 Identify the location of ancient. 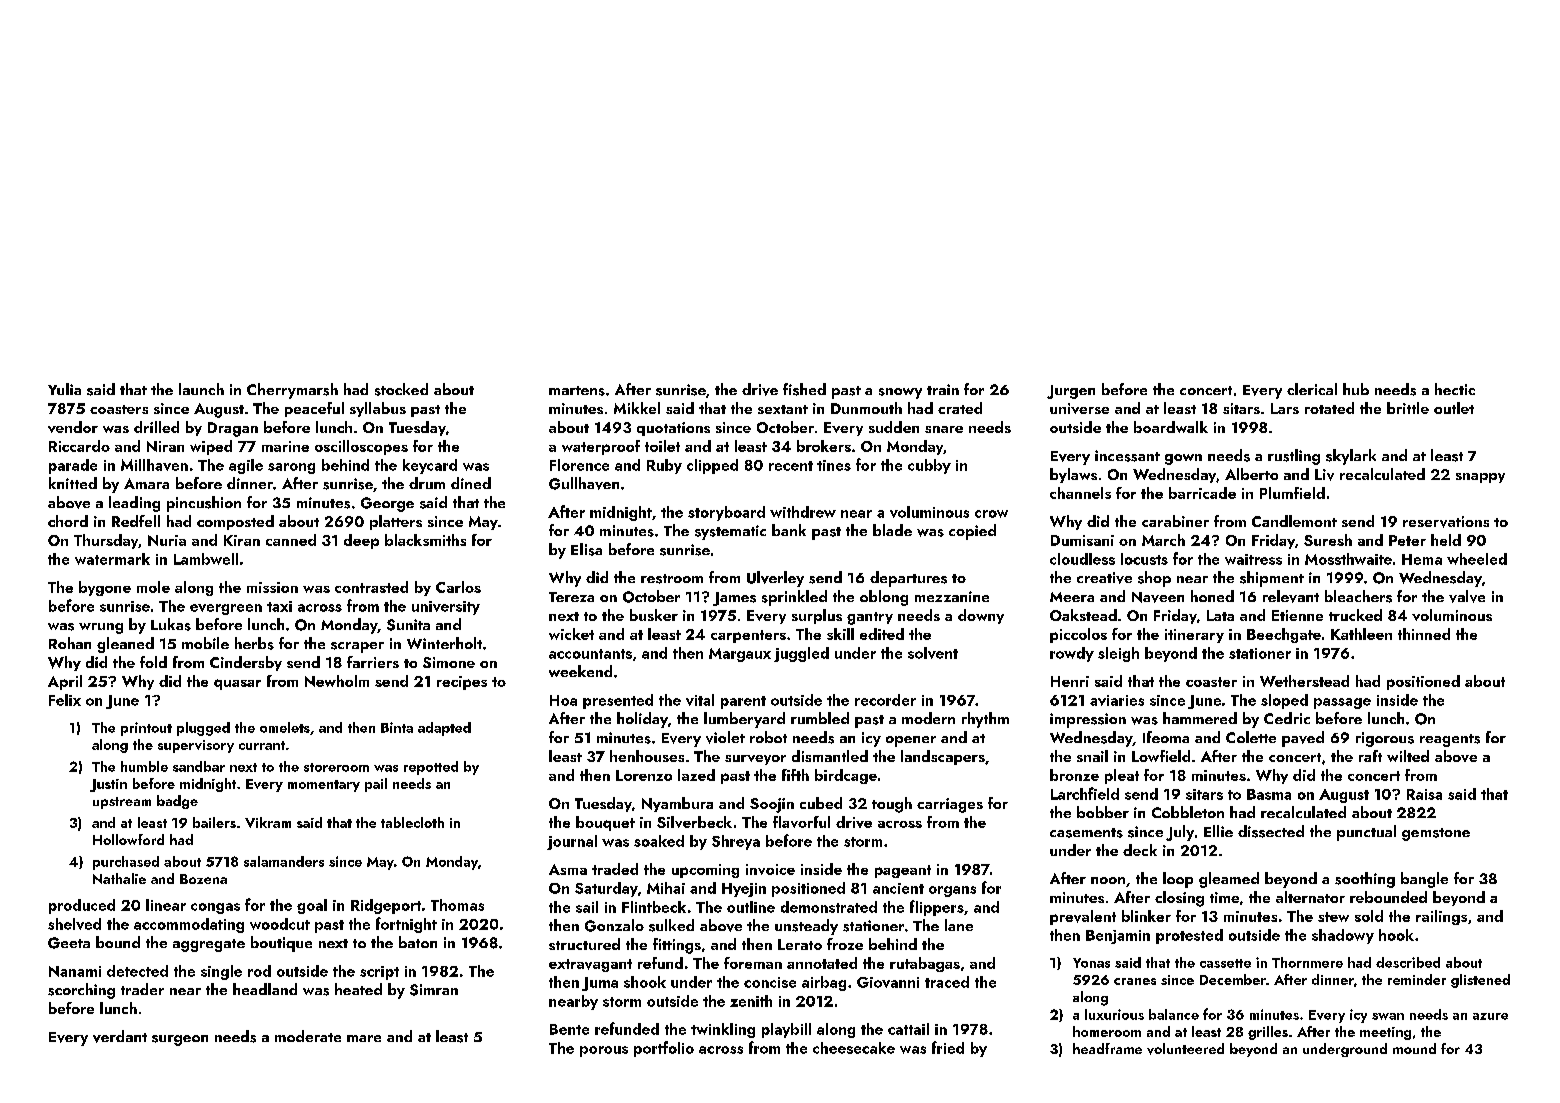
(898, 888).
